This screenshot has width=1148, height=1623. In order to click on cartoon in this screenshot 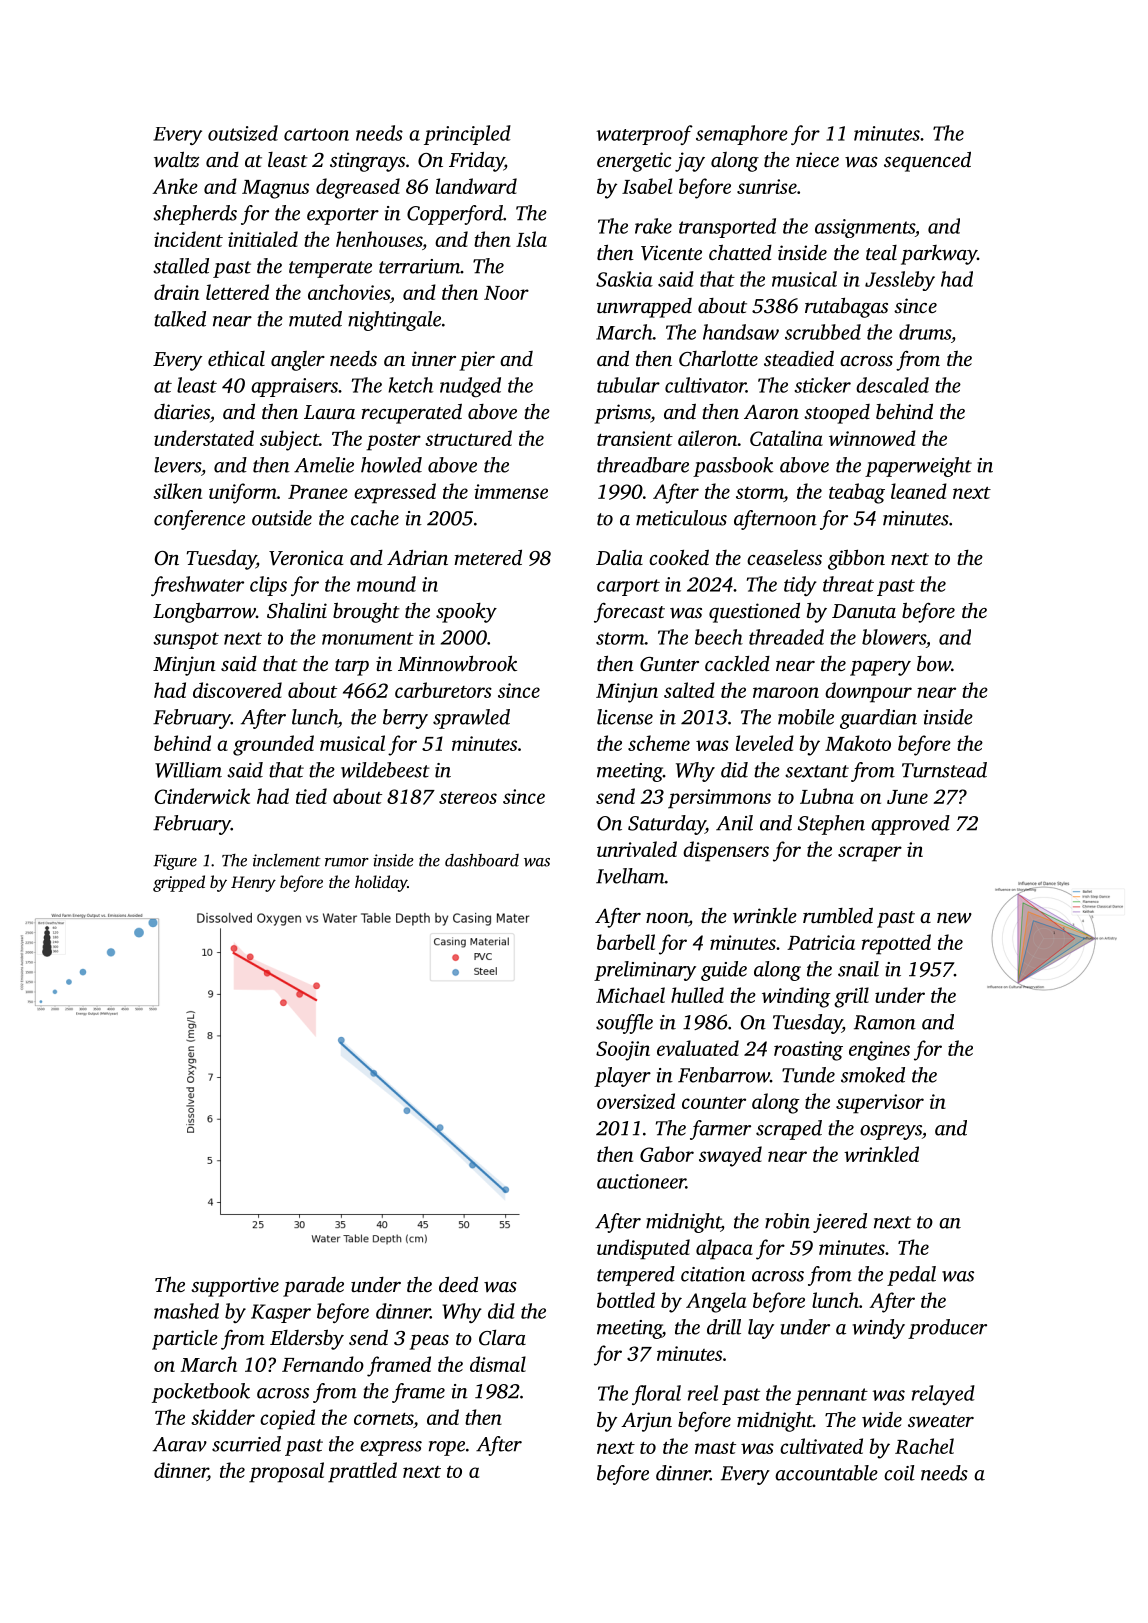, I will do `click(316, 134)`.
